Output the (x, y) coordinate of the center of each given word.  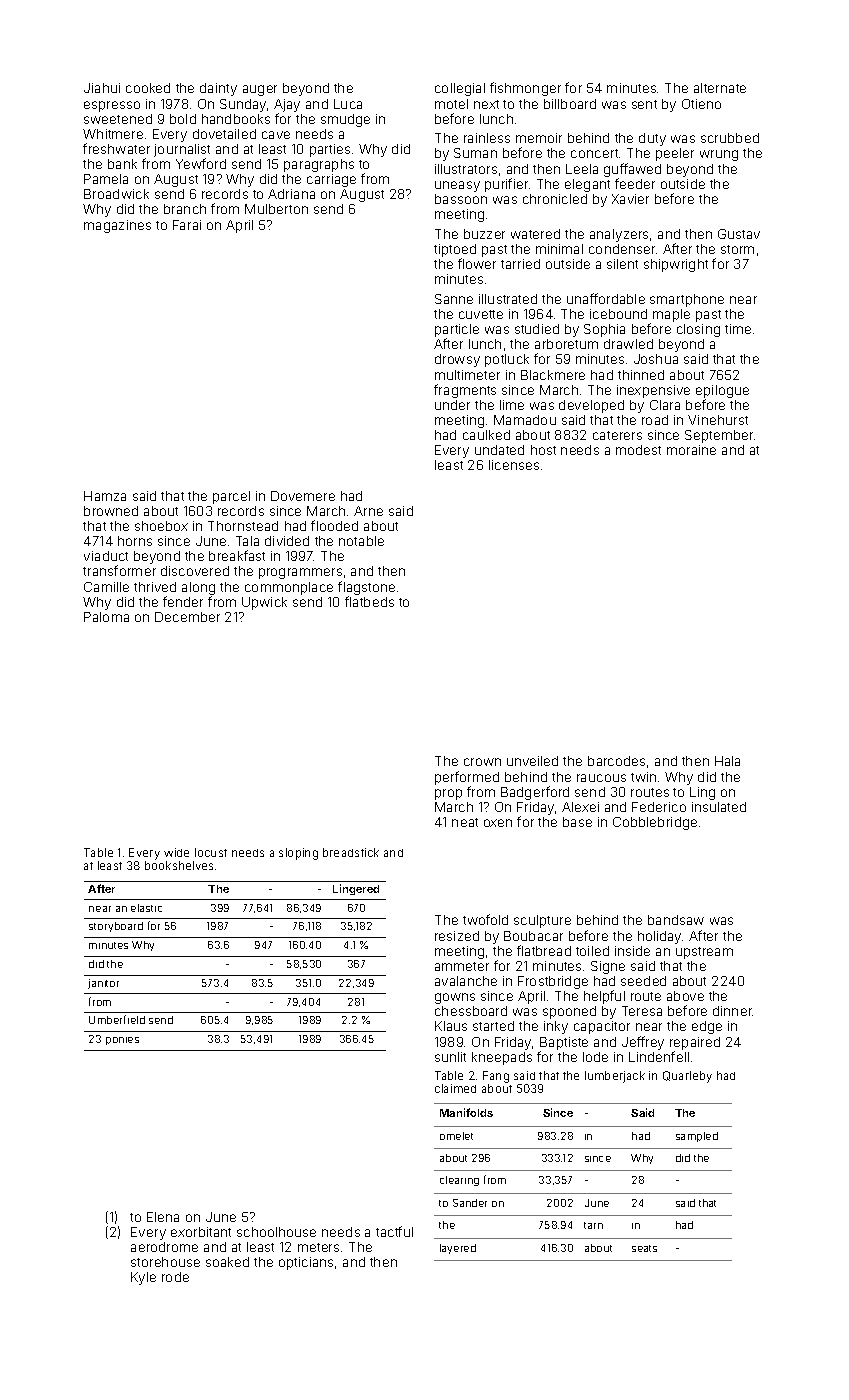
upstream (704, 953)
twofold (485, 919)
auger (260, 90)
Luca (348, 104)
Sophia (604, 330)
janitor (103, 984)
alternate (720, 88)
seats (644, 1248)
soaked (227, 1262)
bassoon (461, 199)
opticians (306, 1263)
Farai (187, 225)
